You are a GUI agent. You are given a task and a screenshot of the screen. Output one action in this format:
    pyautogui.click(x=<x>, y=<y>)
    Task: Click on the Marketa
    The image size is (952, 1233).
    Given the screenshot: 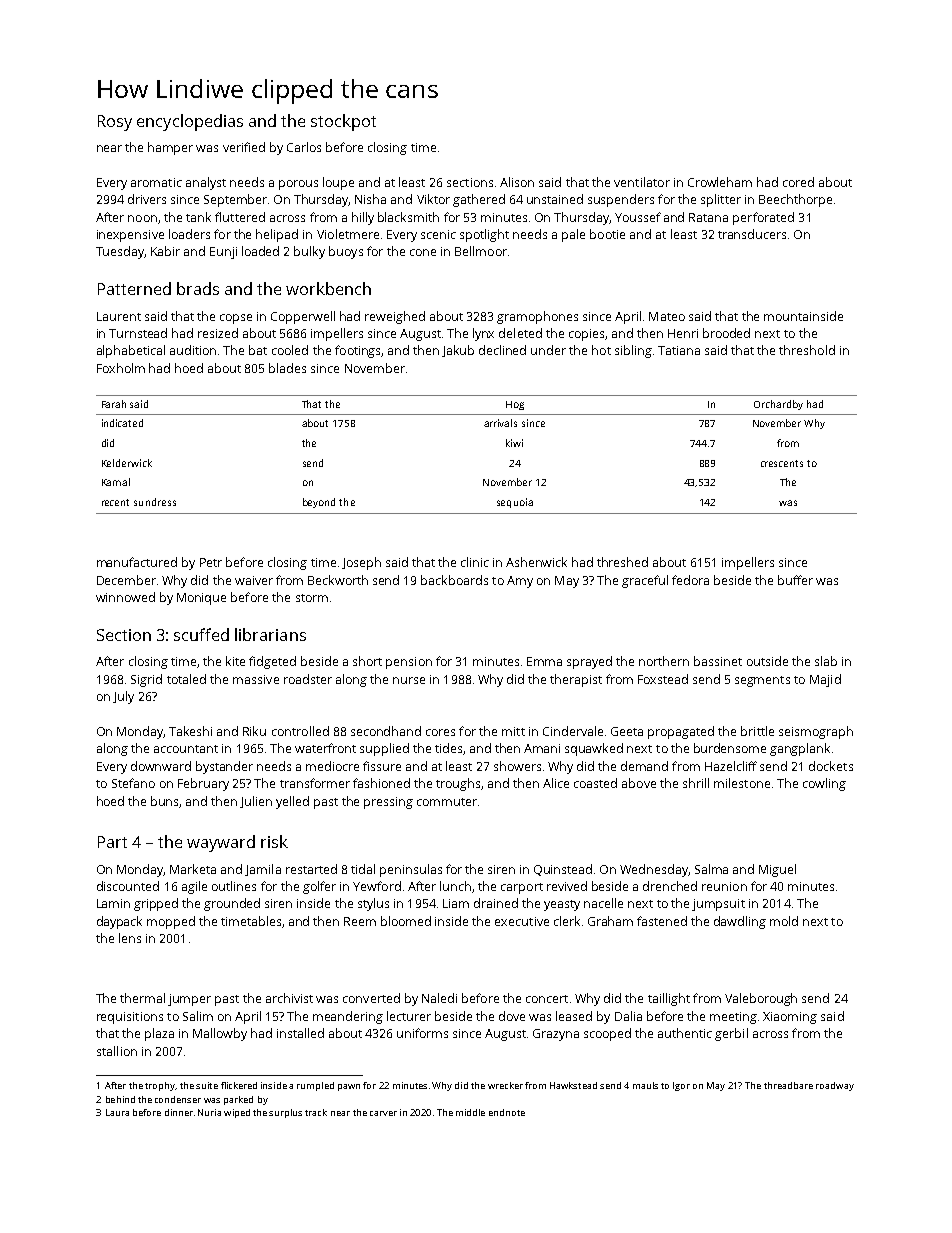 What is the action you would take?
    pyautogui.click(x=193, y=869)
